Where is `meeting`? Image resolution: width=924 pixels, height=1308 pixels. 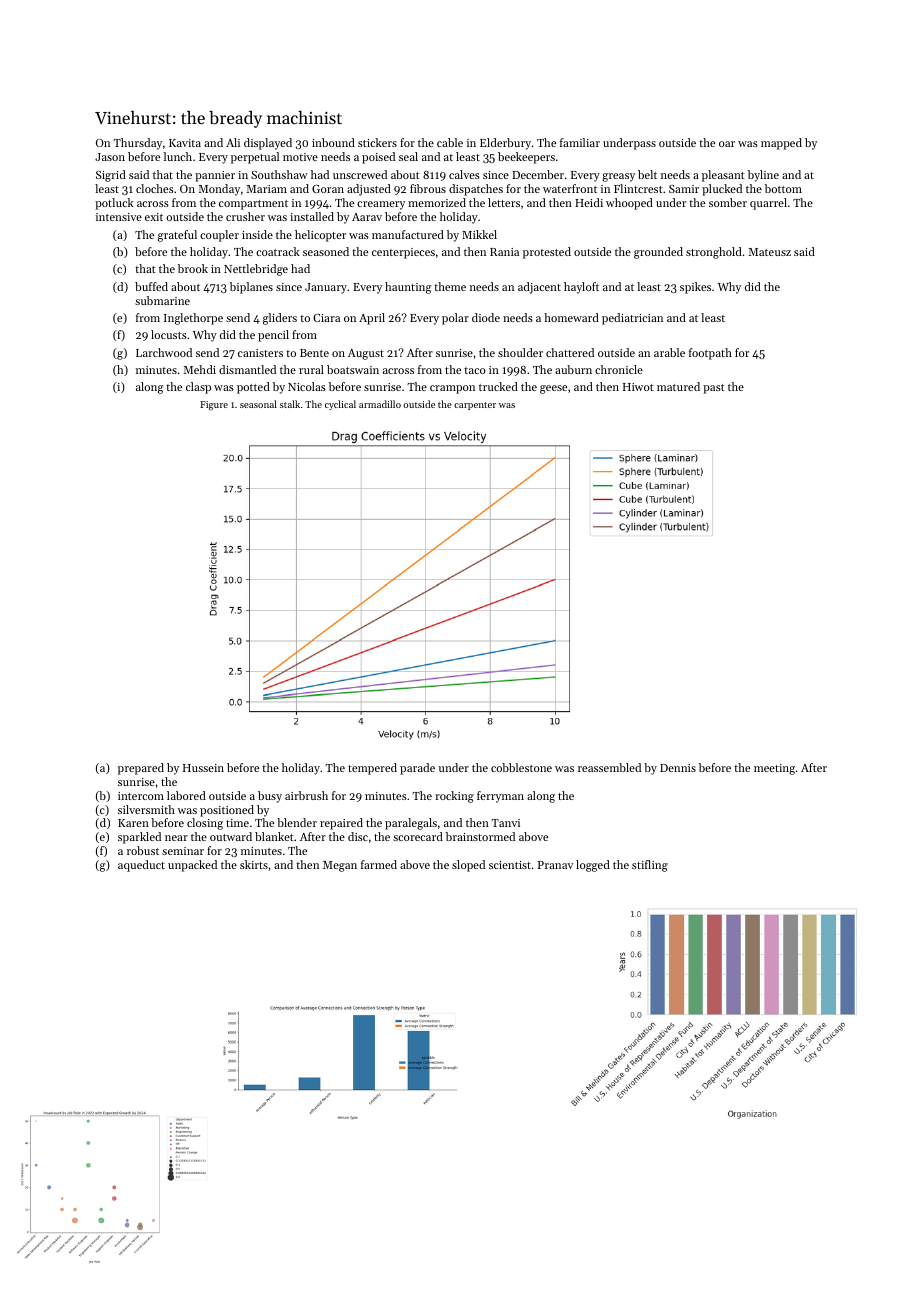
meeting is located at coordinates (774, 769).
